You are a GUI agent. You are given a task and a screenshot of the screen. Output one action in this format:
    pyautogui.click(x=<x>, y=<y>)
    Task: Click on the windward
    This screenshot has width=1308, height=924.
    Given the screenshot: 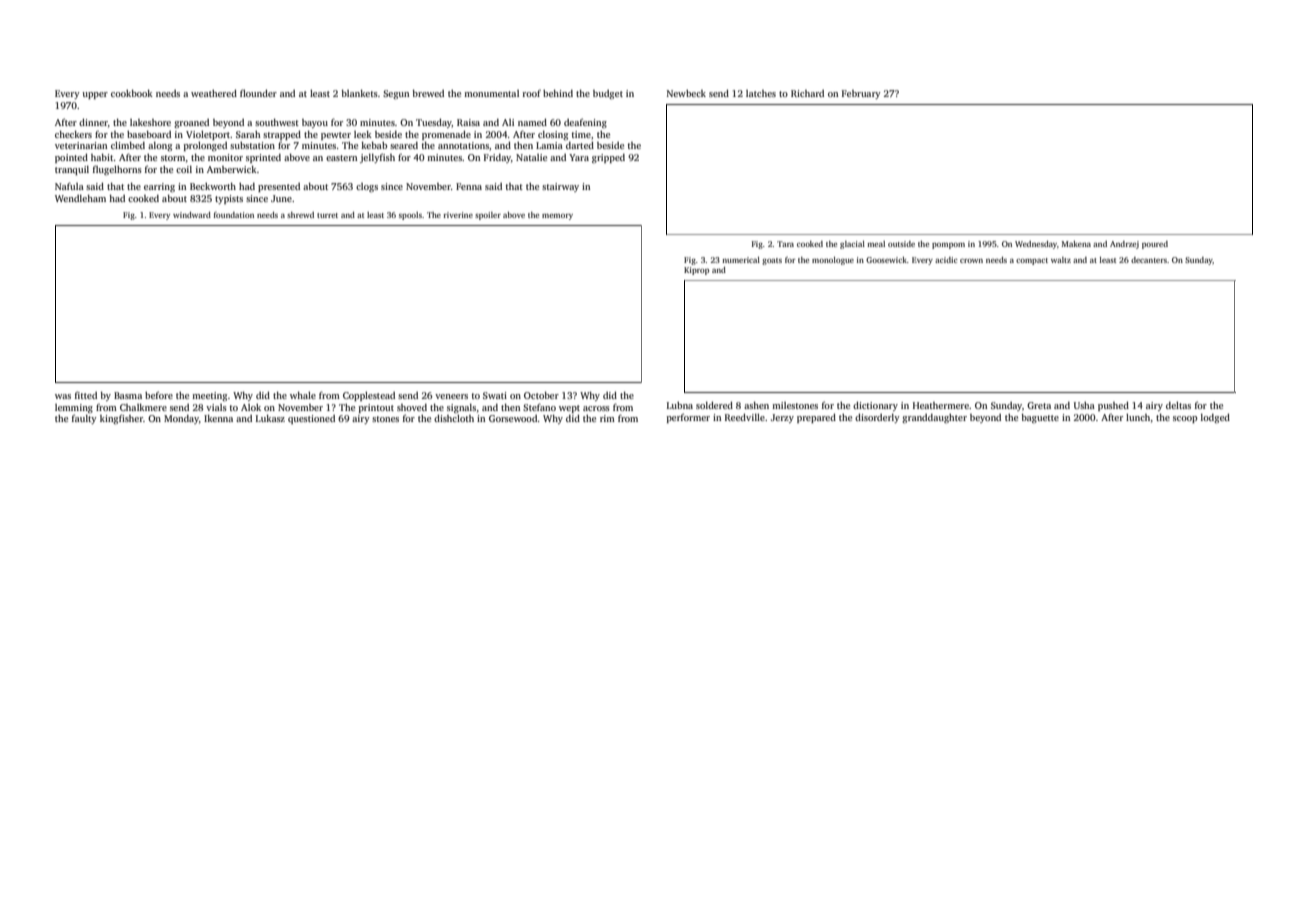 What is the action you would take?
    pyautogui.click(x=192, y=215)
